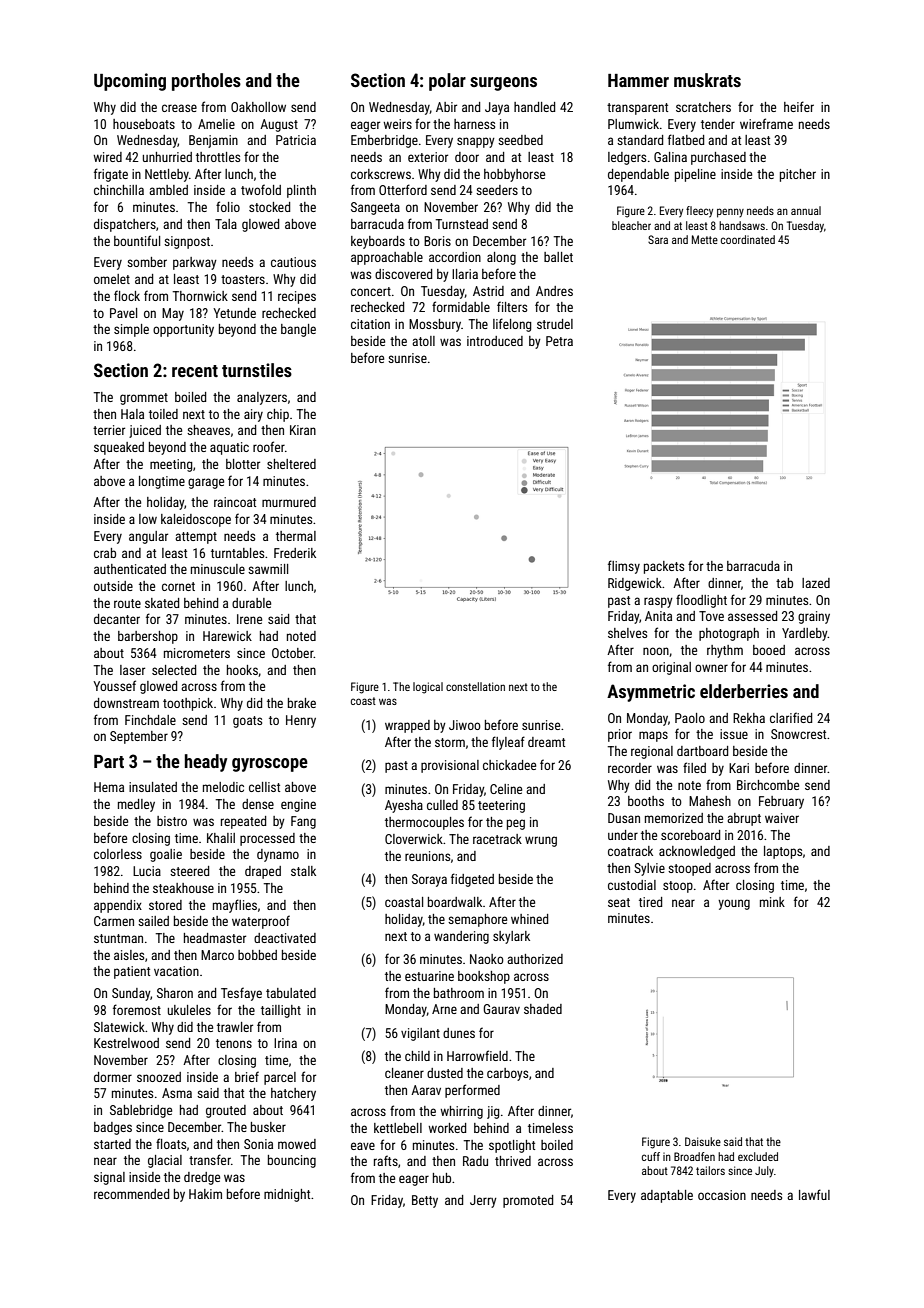 This screenshot has height=1308, width=924. I want to click on weirs, so click(397, 124).
